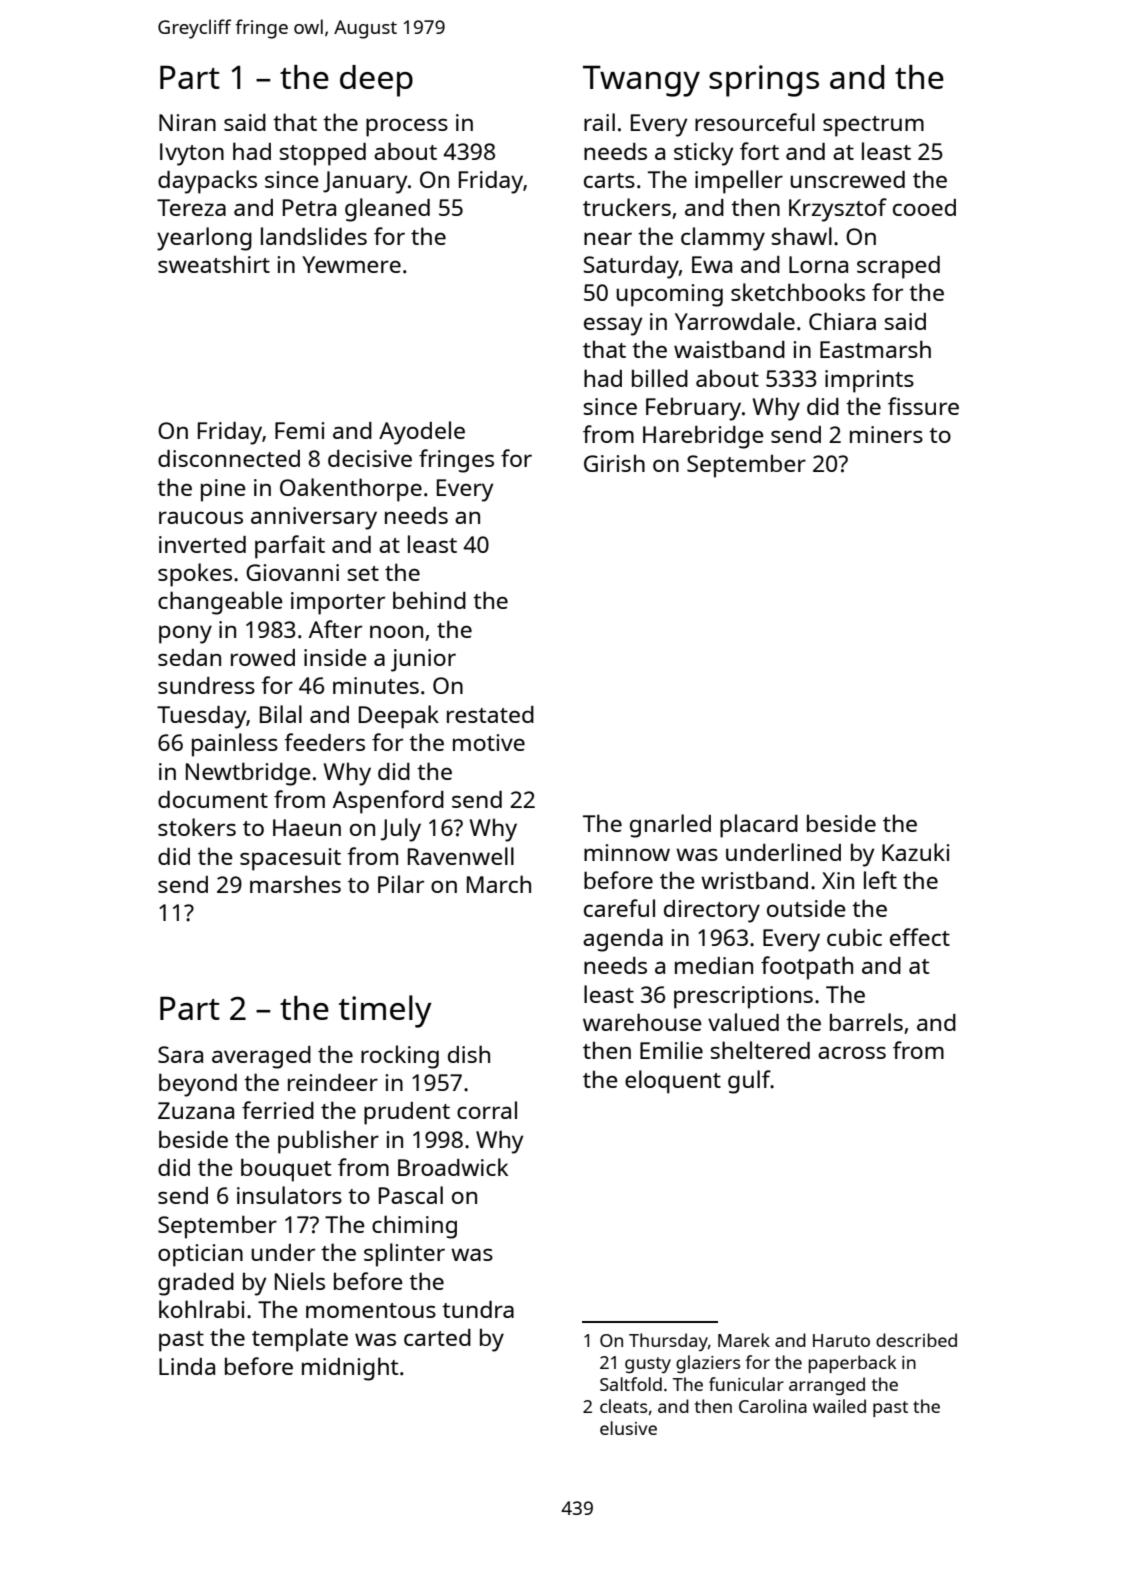 The height and width of the screenshot is (1595, 1123). Describe the element at coordinates (387, 210) in the screenshot. I see `gleaned` at that location.
